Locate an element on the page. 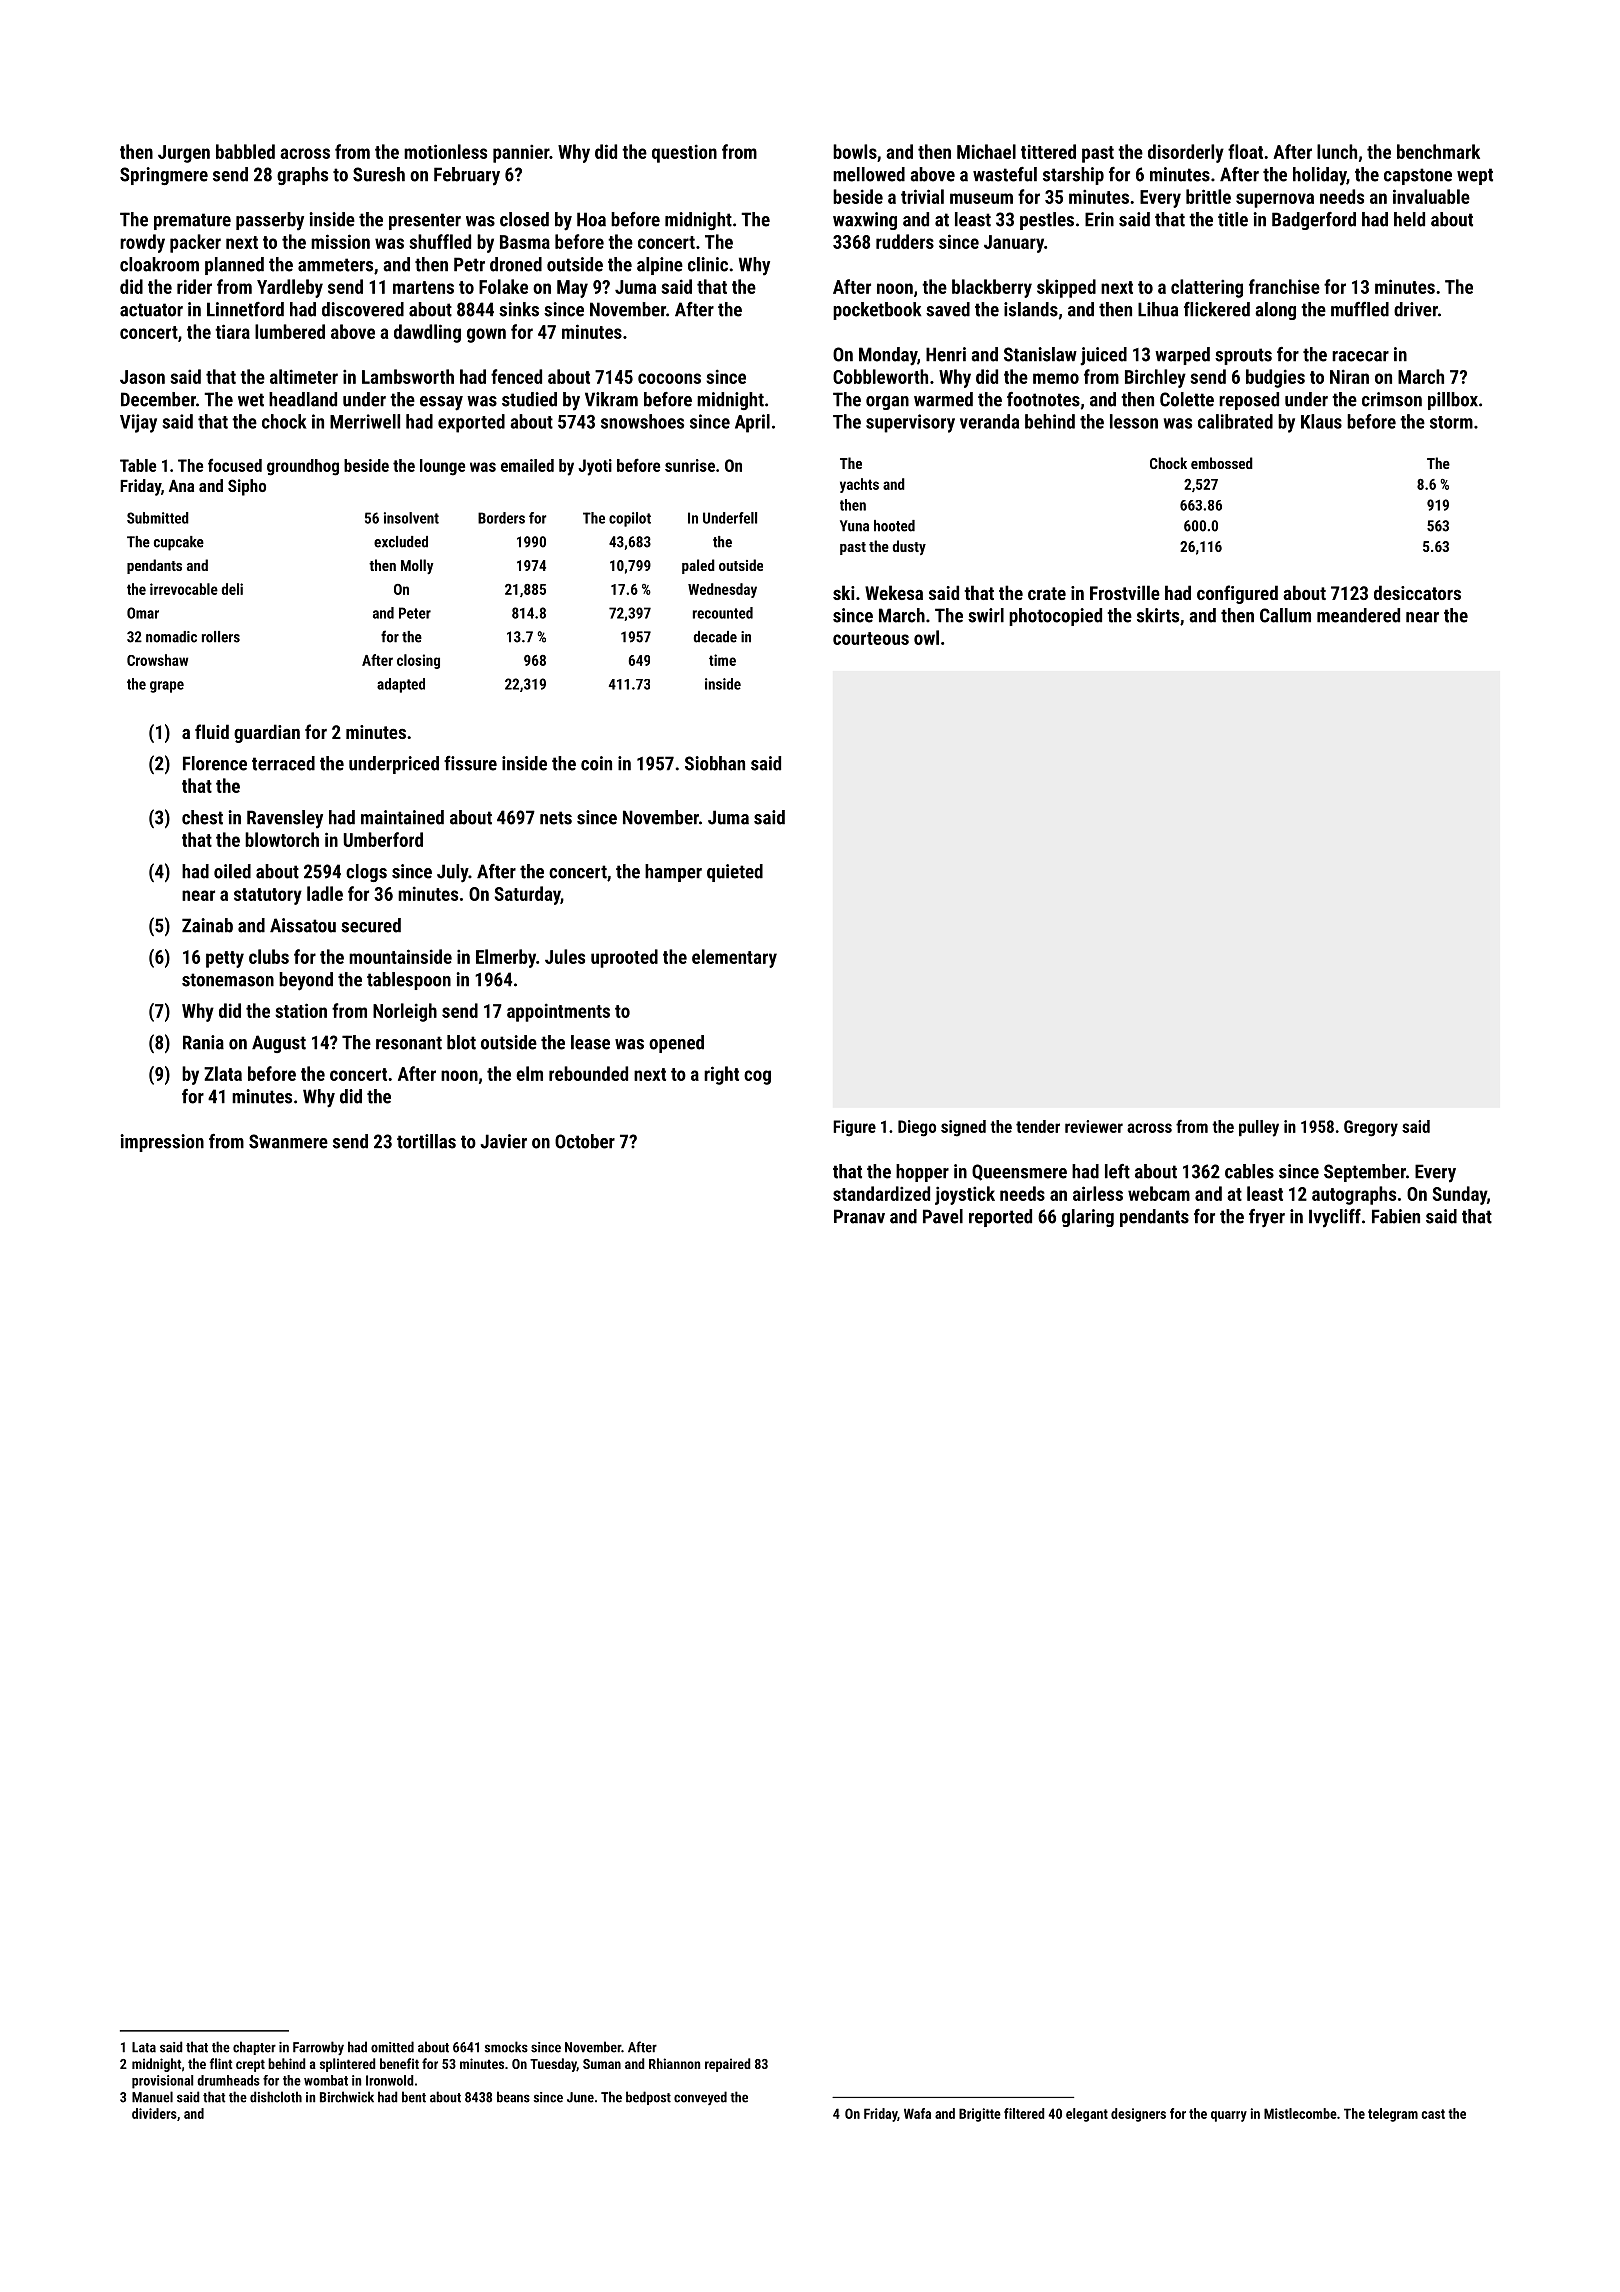  tortillas is located at coordinates (426, 1141).
